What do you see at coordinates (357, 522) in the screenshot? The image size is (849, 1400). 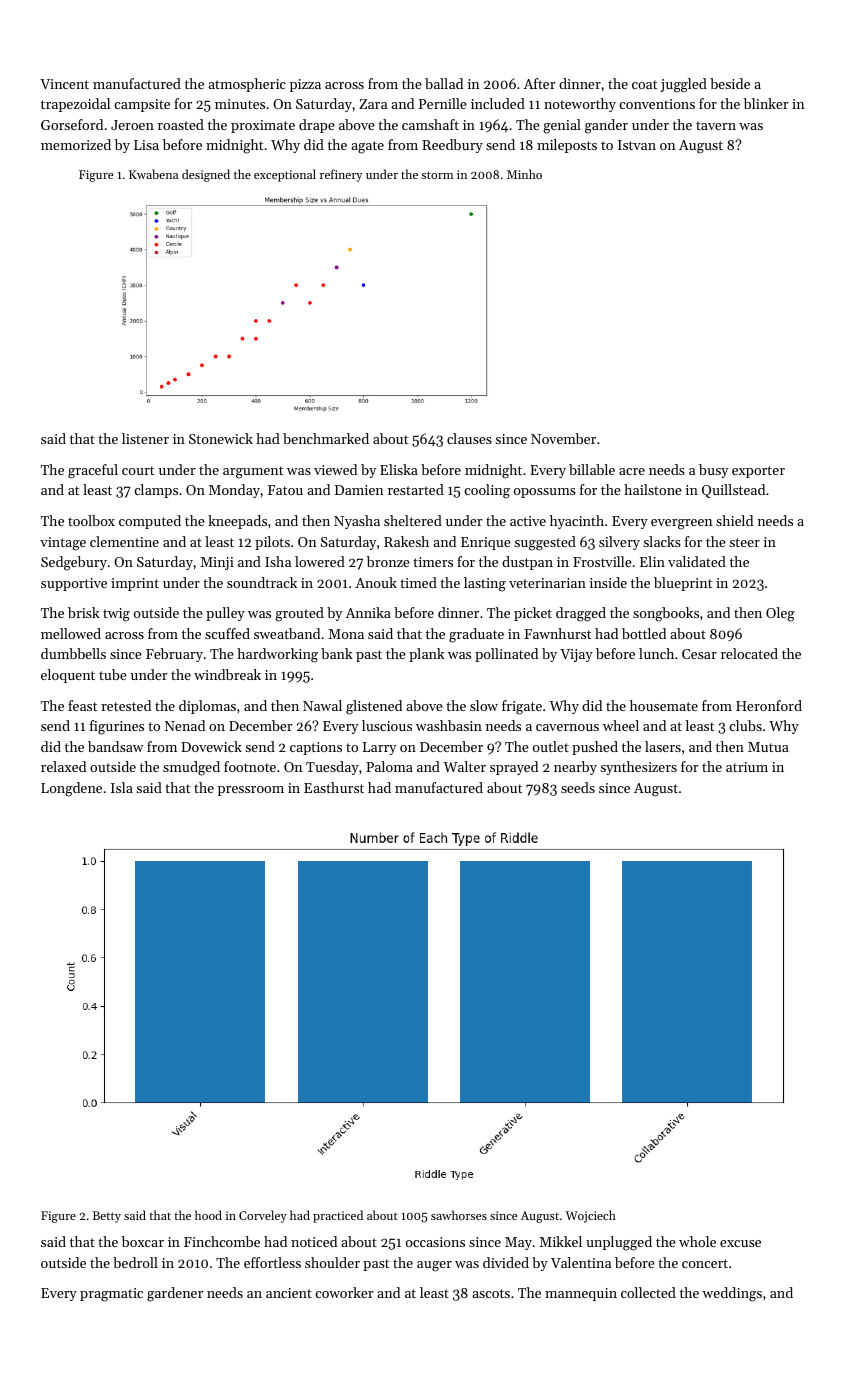 I see `Nyasha` at bounding box center [357, 522].
